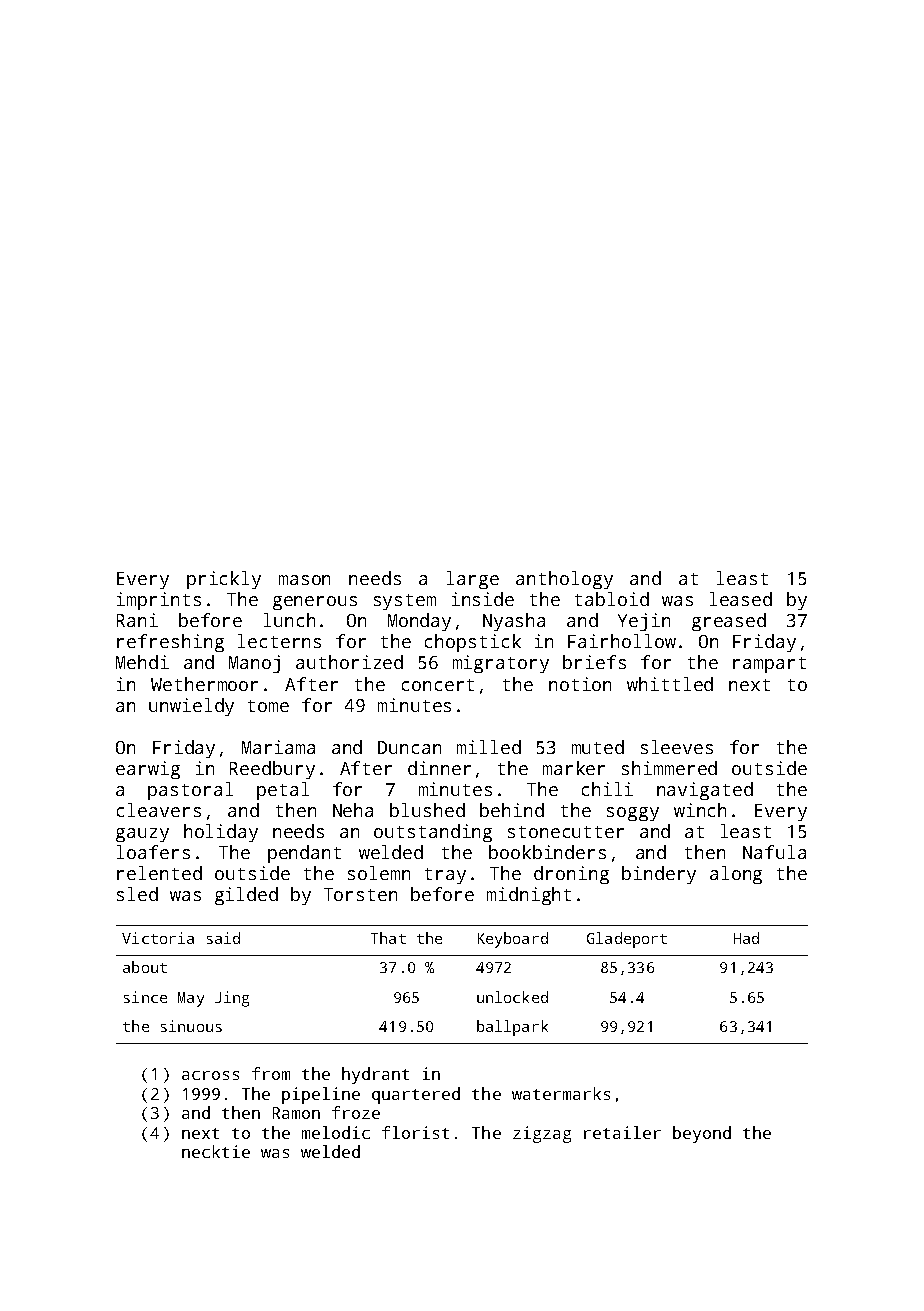 The width and height of the image is (924, 1311). I want to click on whittled, so click(670, 684).
